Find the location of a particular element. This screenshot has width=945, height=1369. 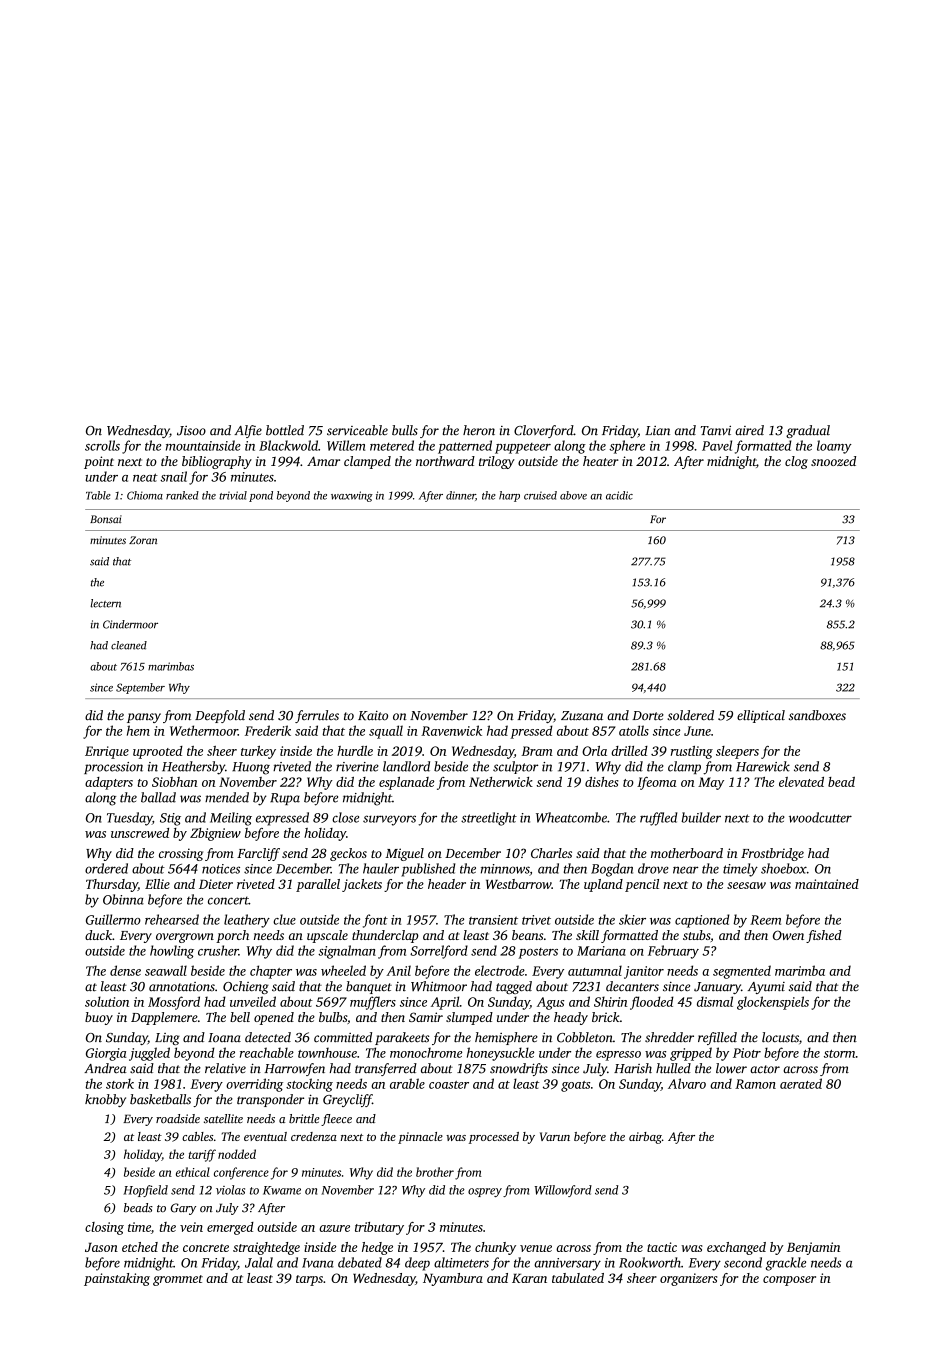

Dorte is located at coordinates (648, 716).
